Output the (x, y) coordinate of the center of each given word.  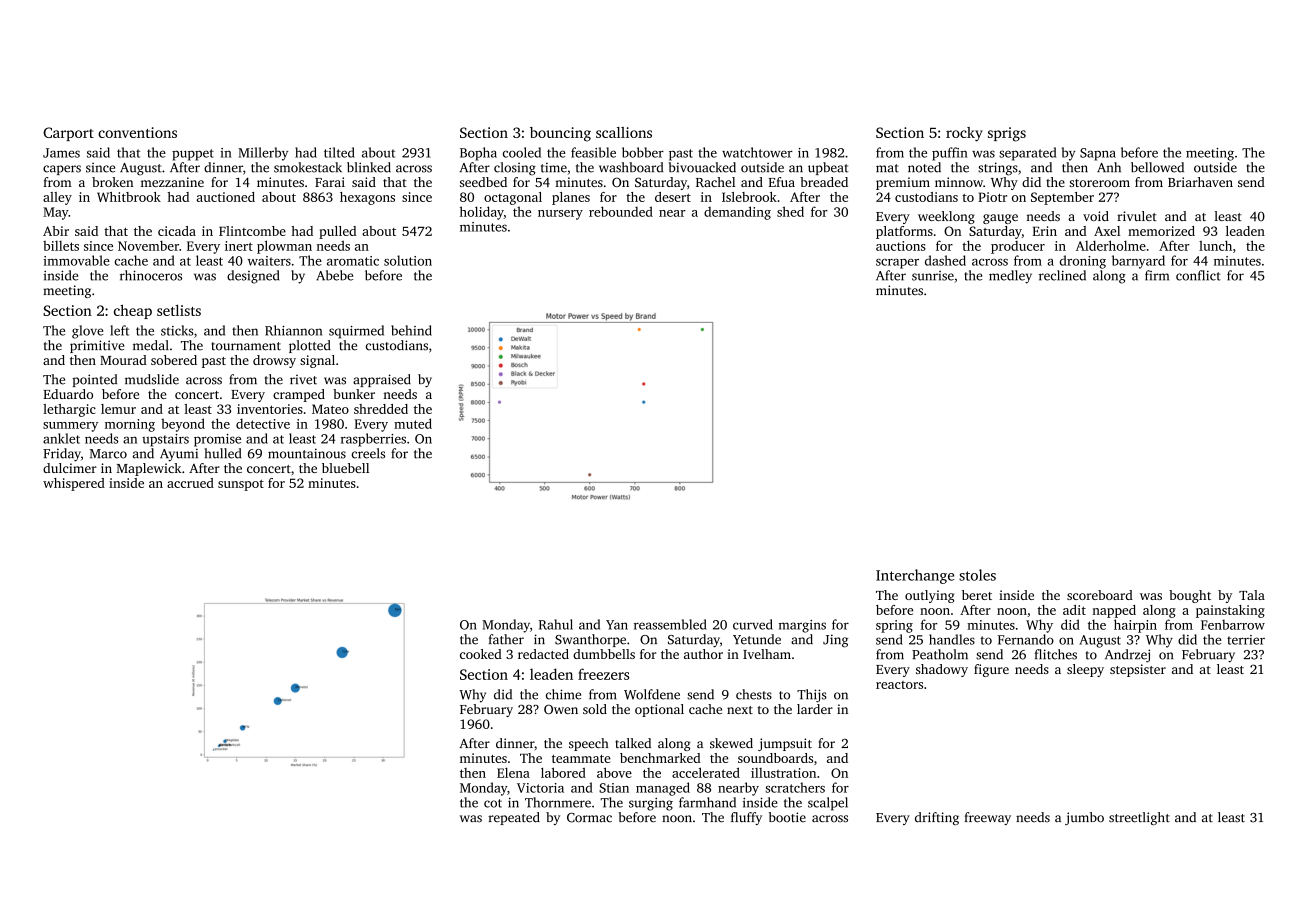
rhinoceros (151, 275)
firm (1157, 275)
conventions (137, 132)
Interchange (915, 576)
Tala (1252, 595)
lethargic (69, 410)
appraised (382, 380)
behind (411, 330)
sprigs (1007, 134)
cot (493, 803)
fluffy (746, 818)
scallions (624, 132)
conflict (1198, 275)
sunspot (241, 485)
